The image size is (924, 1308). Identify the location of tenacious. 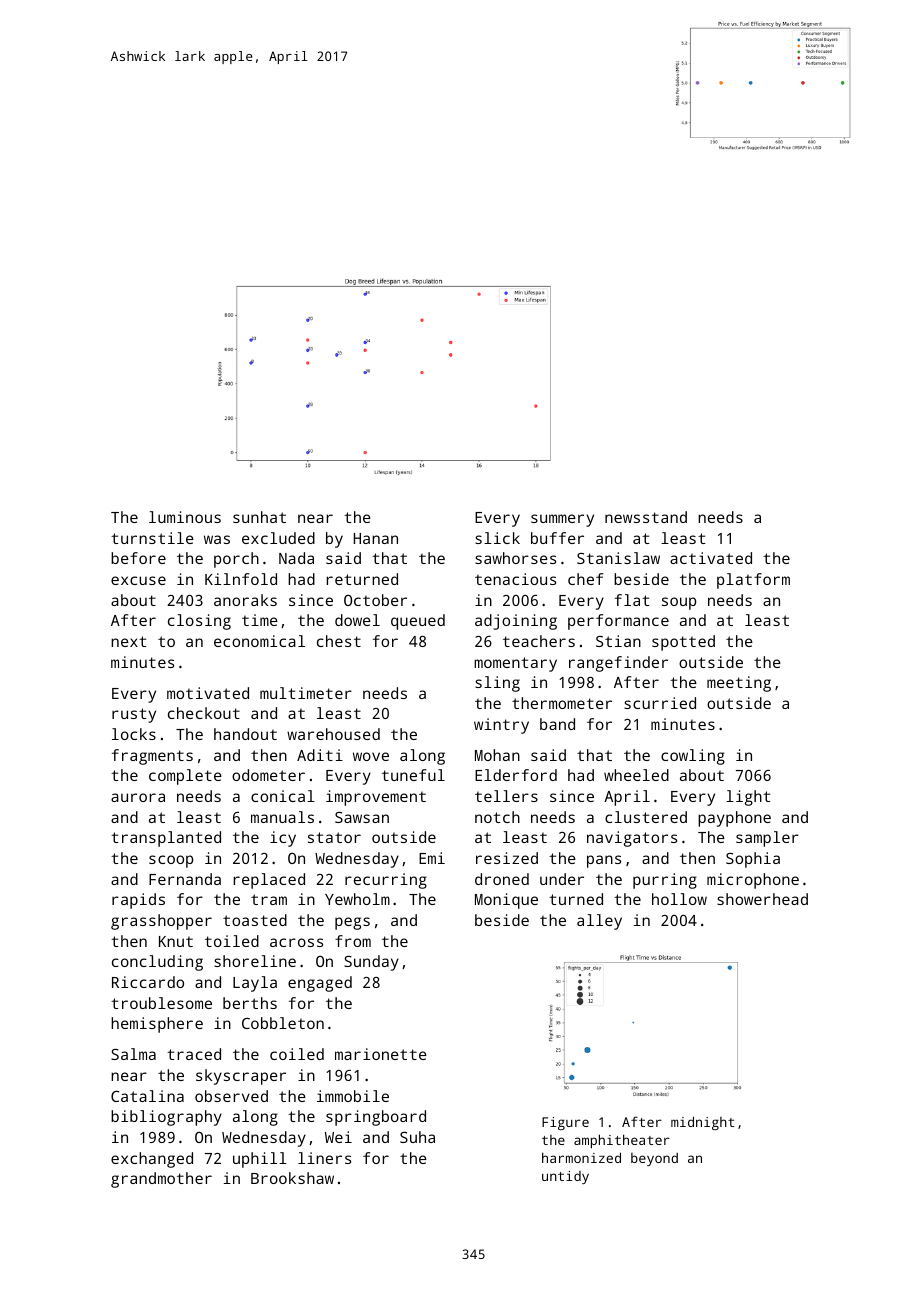
(515, 579).
